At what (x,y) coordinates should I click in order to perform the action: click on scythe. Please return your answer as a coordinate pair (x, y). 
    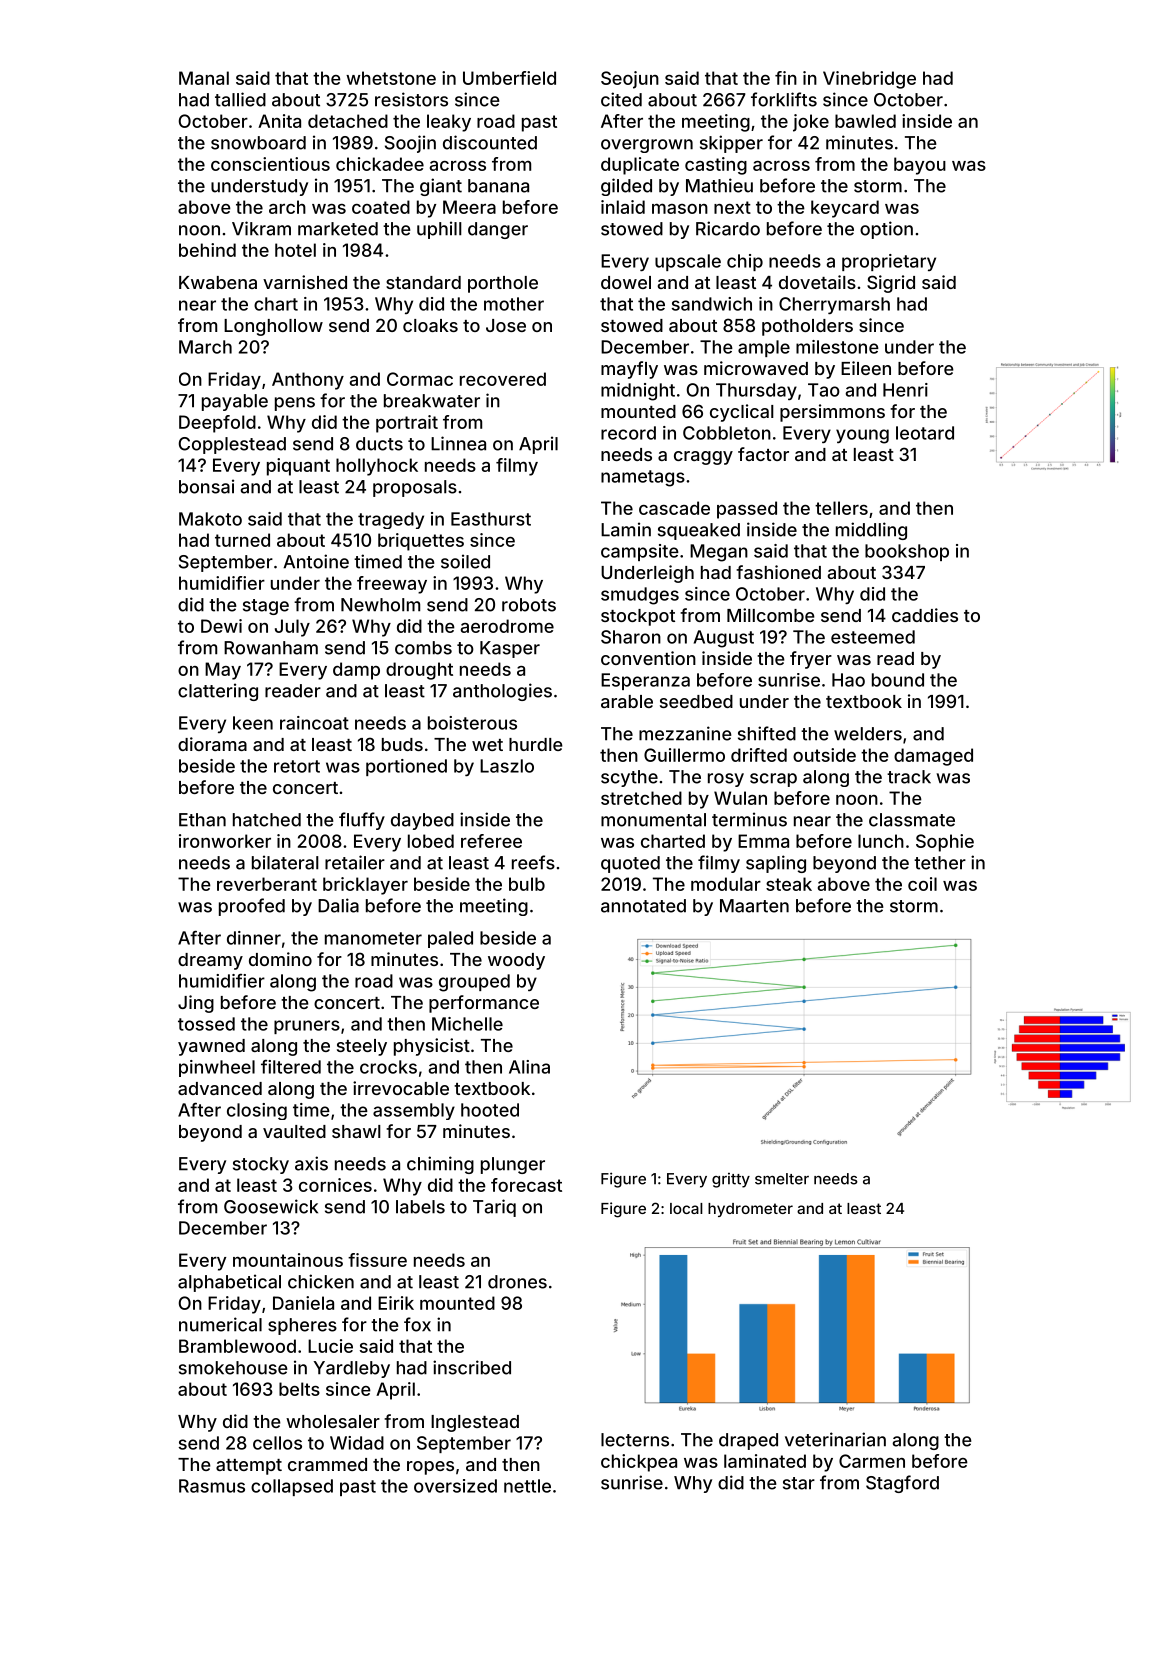
    Looking at the image, I should click on (629, 778).
